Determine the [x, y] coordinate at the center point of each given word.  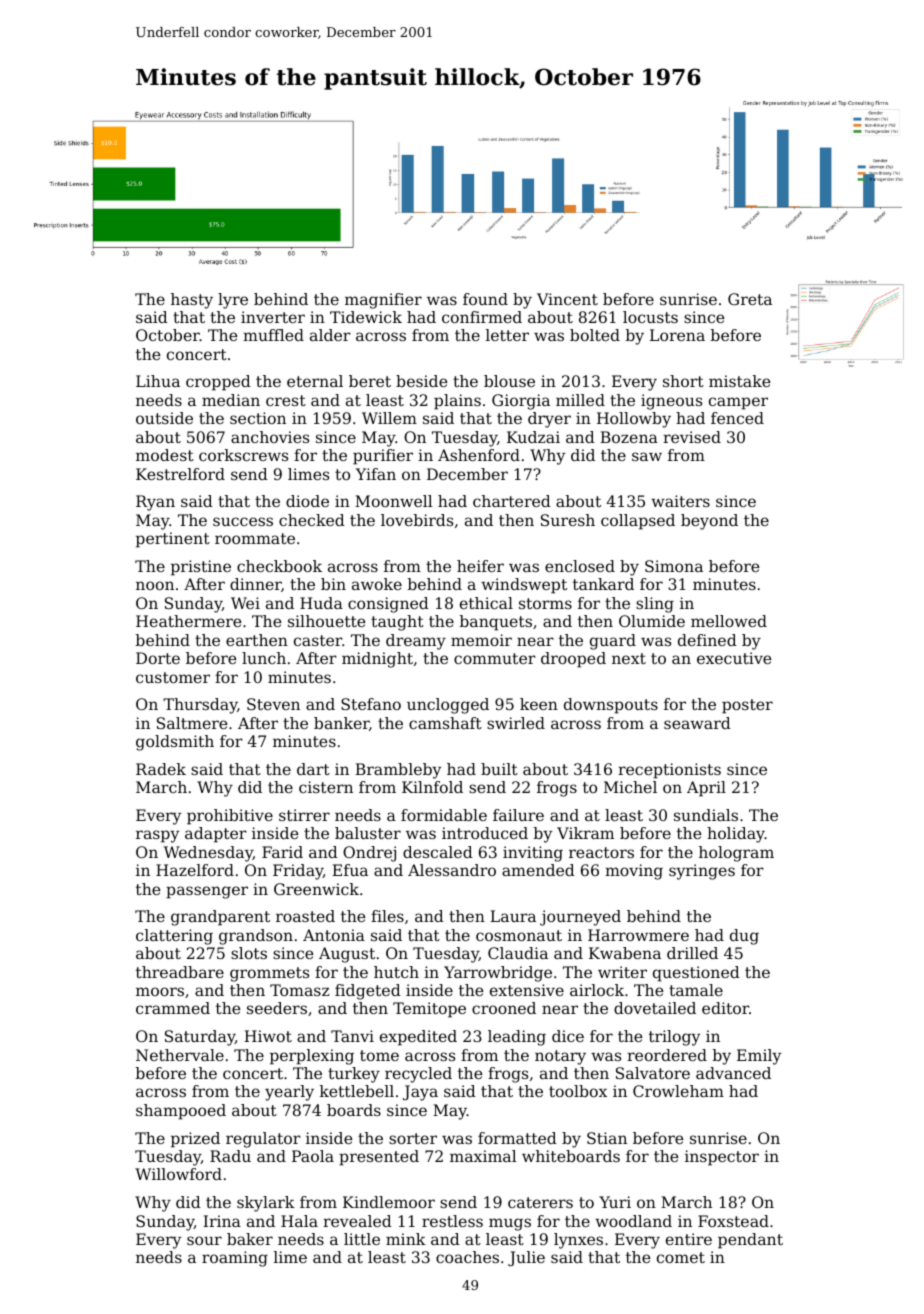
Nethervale [180, 1055]
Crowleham [678, 1091]
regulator [263, 1140]
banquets [496, 623]
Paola [313, 1156]
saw [647, 456]
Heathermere [188, 621]
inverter [273, 317]
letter [507, 335]
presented [379, 1158]
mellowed [729, 621]
